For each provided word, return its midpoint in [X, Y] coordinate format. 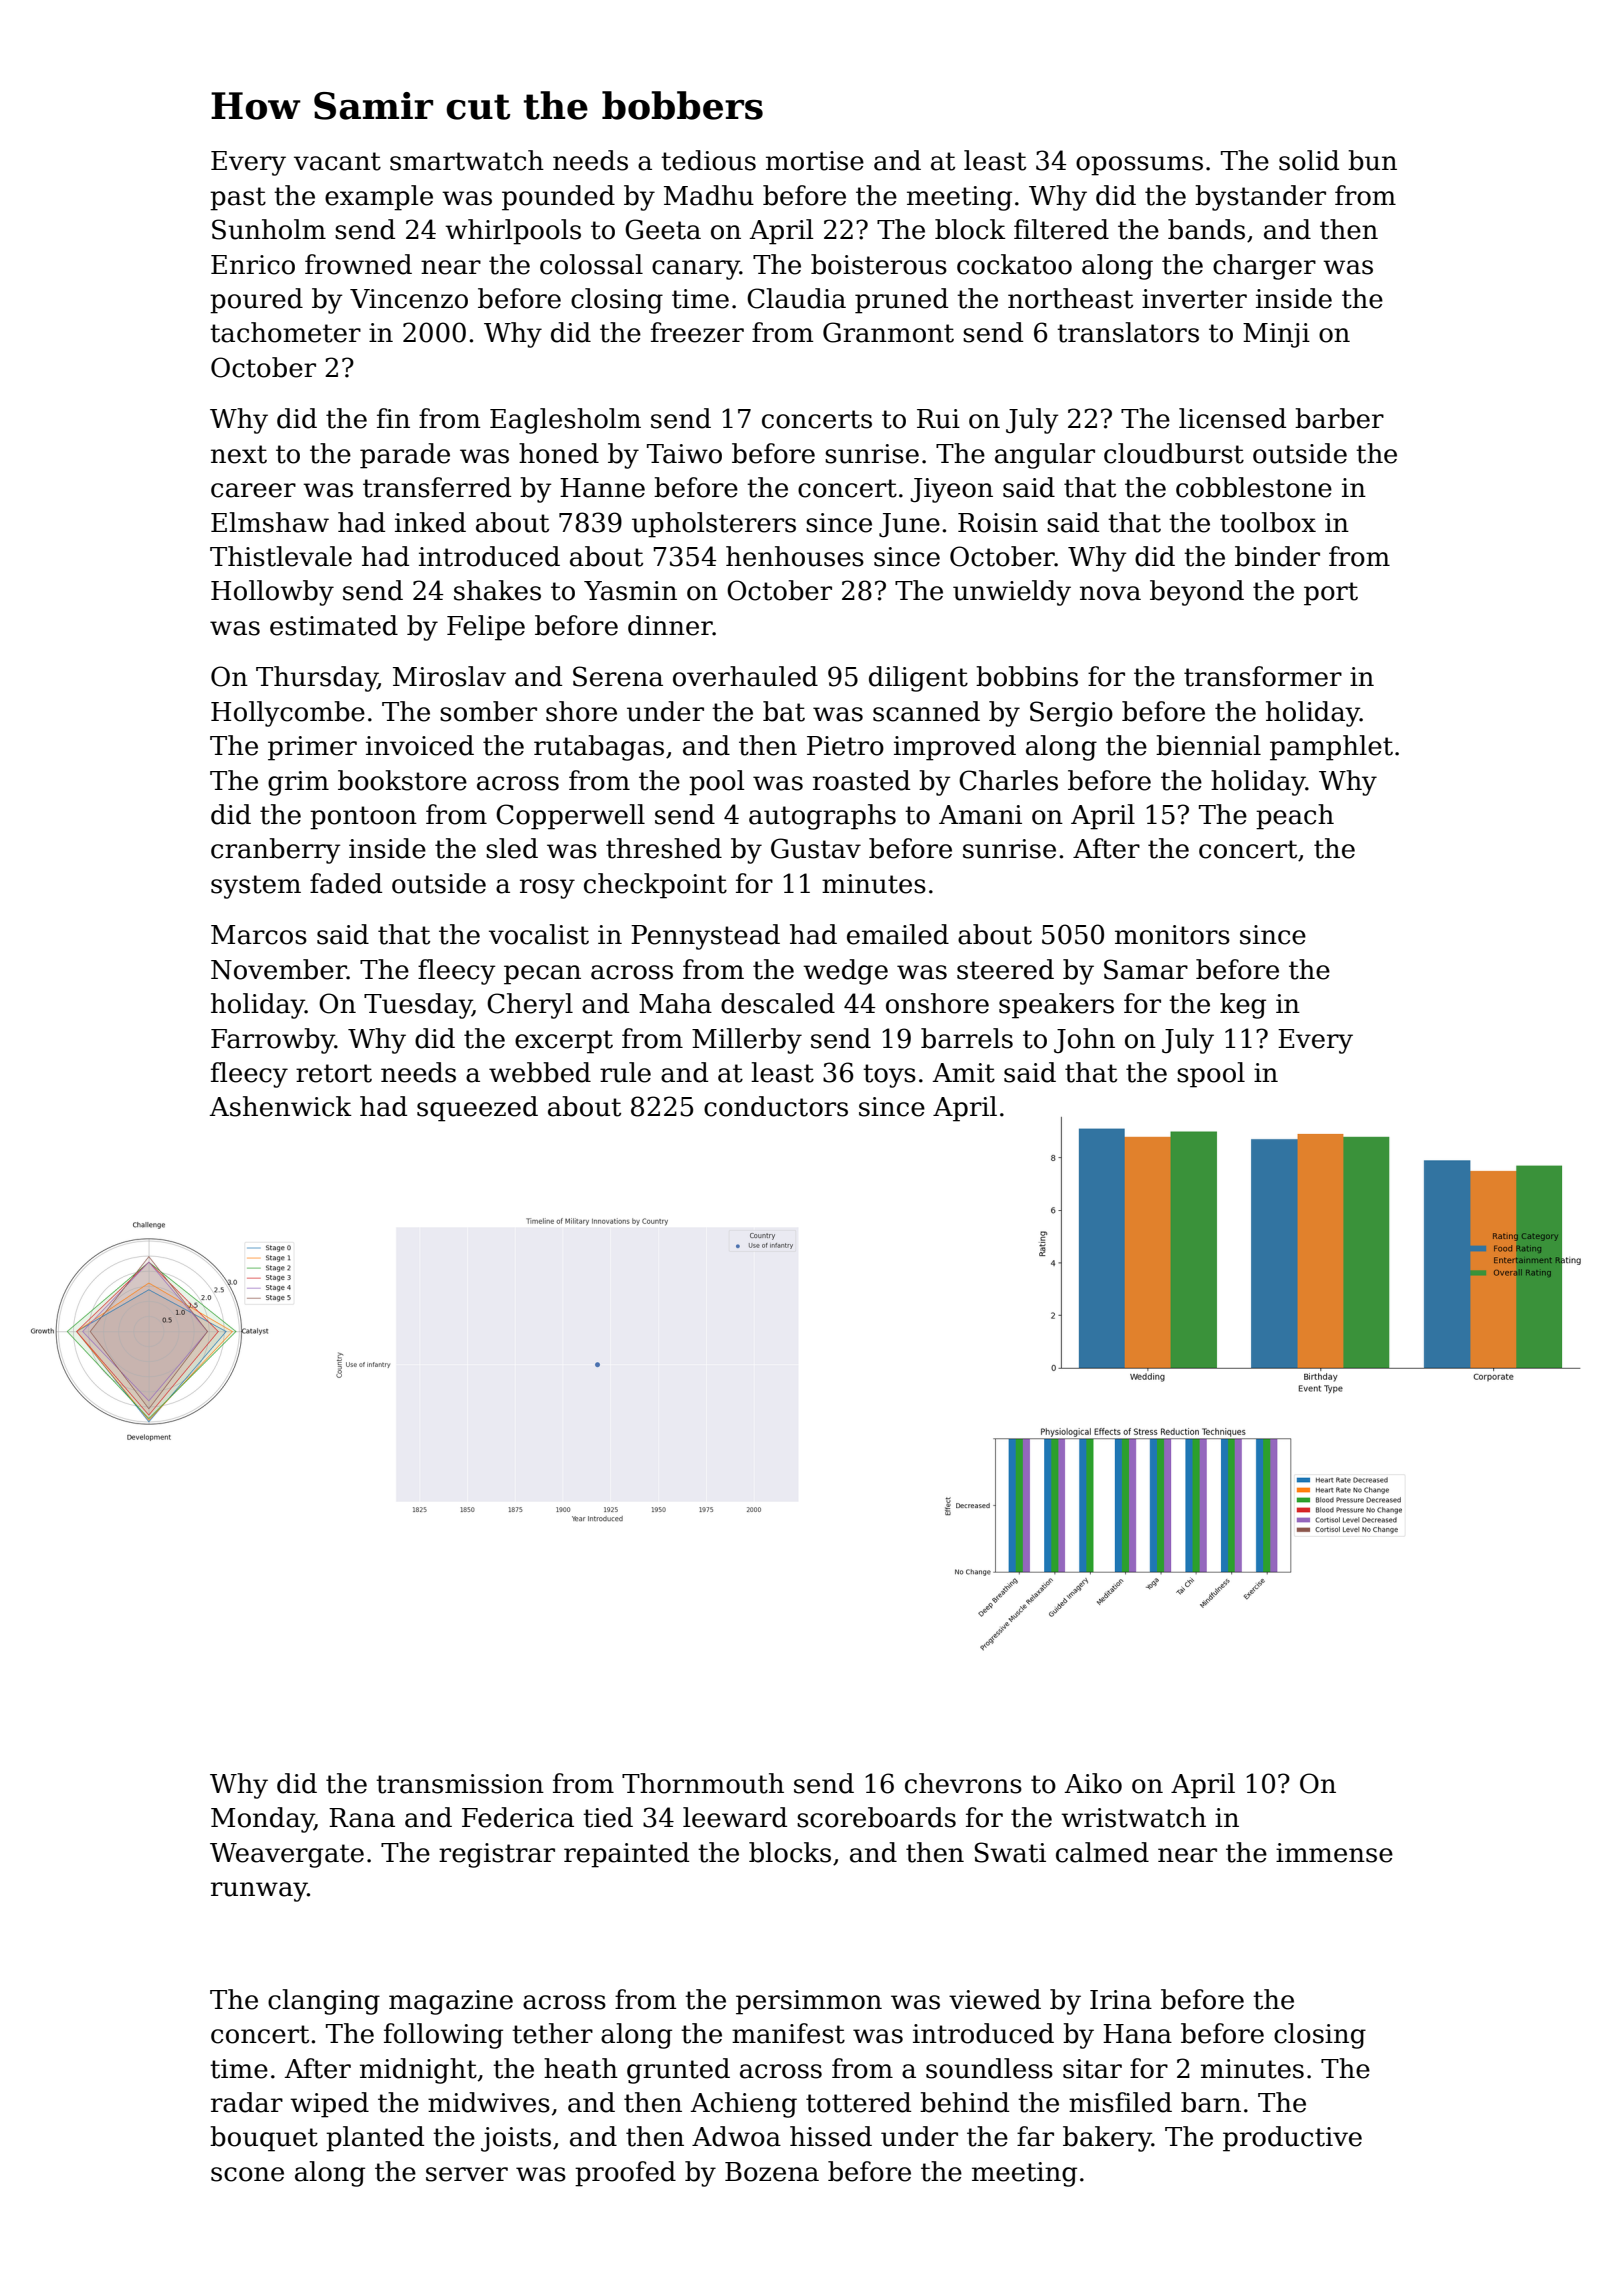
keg [1243, 1006]
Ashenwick [280, 1106]
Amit [963, 1073]
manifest [788, 2033]
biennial [1208, 745]
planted [375, 2139]
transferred [437, 487]
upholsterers [714, 525]
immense [1334, 1853]
